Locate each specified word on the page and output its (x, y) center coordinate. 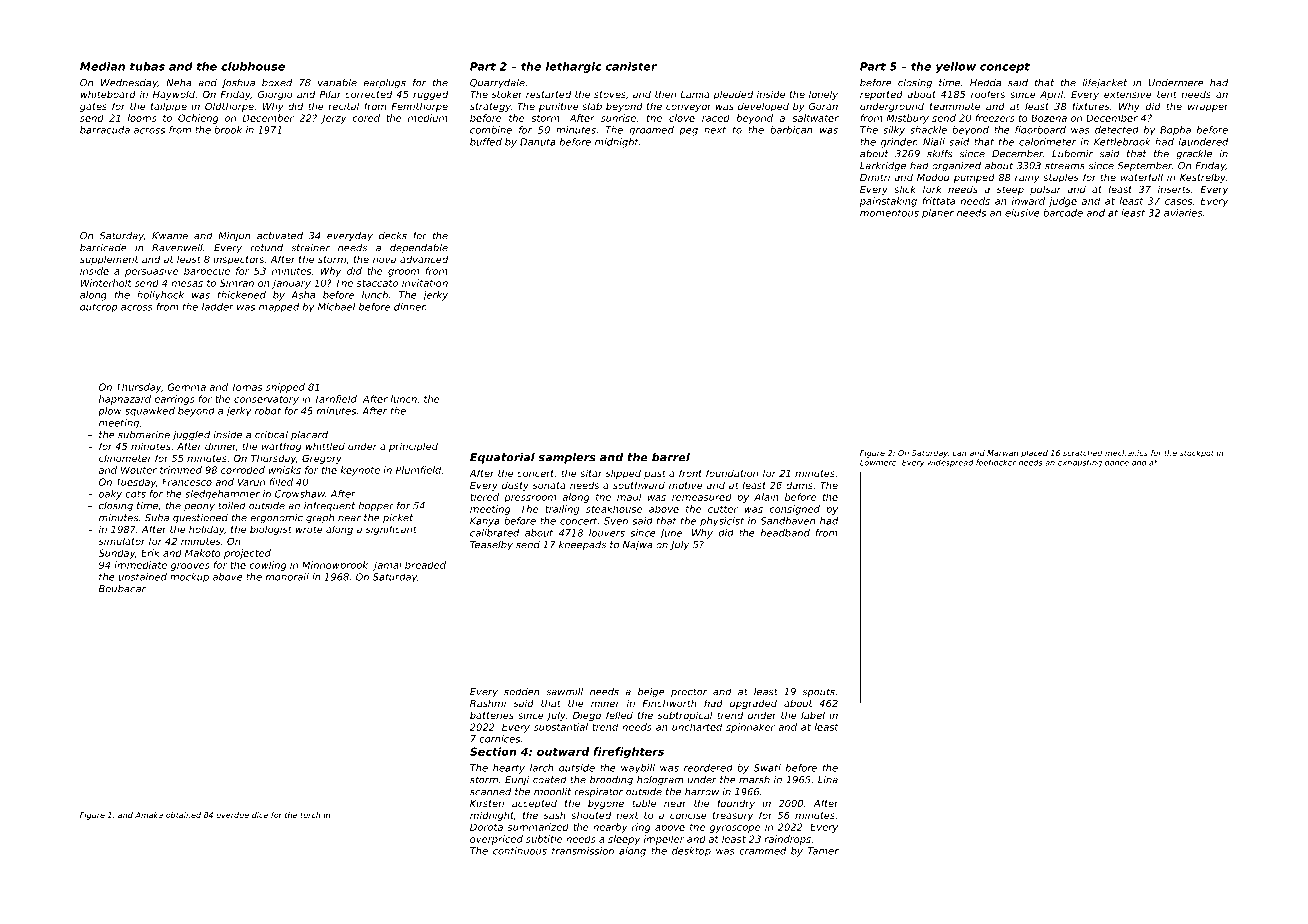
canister (631, 66)
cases (1178, 202)
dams (799, 485)
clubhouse (253, 66)
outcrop (99, 308)
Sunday (117, 554)
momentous (889, 213)
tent (1167, 94)
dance (1117, 462)
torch (310, 815)
